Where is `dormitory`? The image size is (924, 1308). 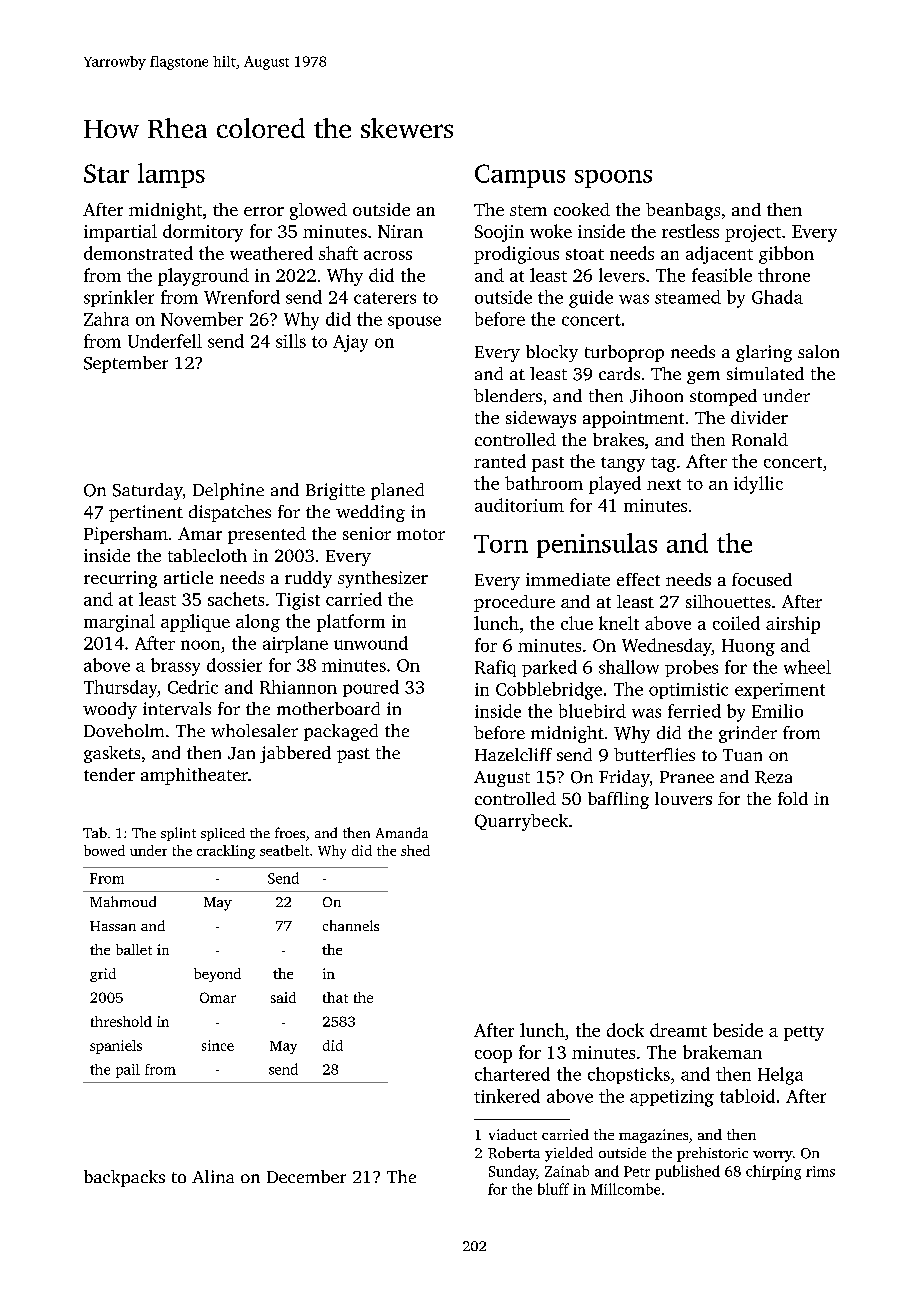
dormitory is located at coordinates (203, 233).
